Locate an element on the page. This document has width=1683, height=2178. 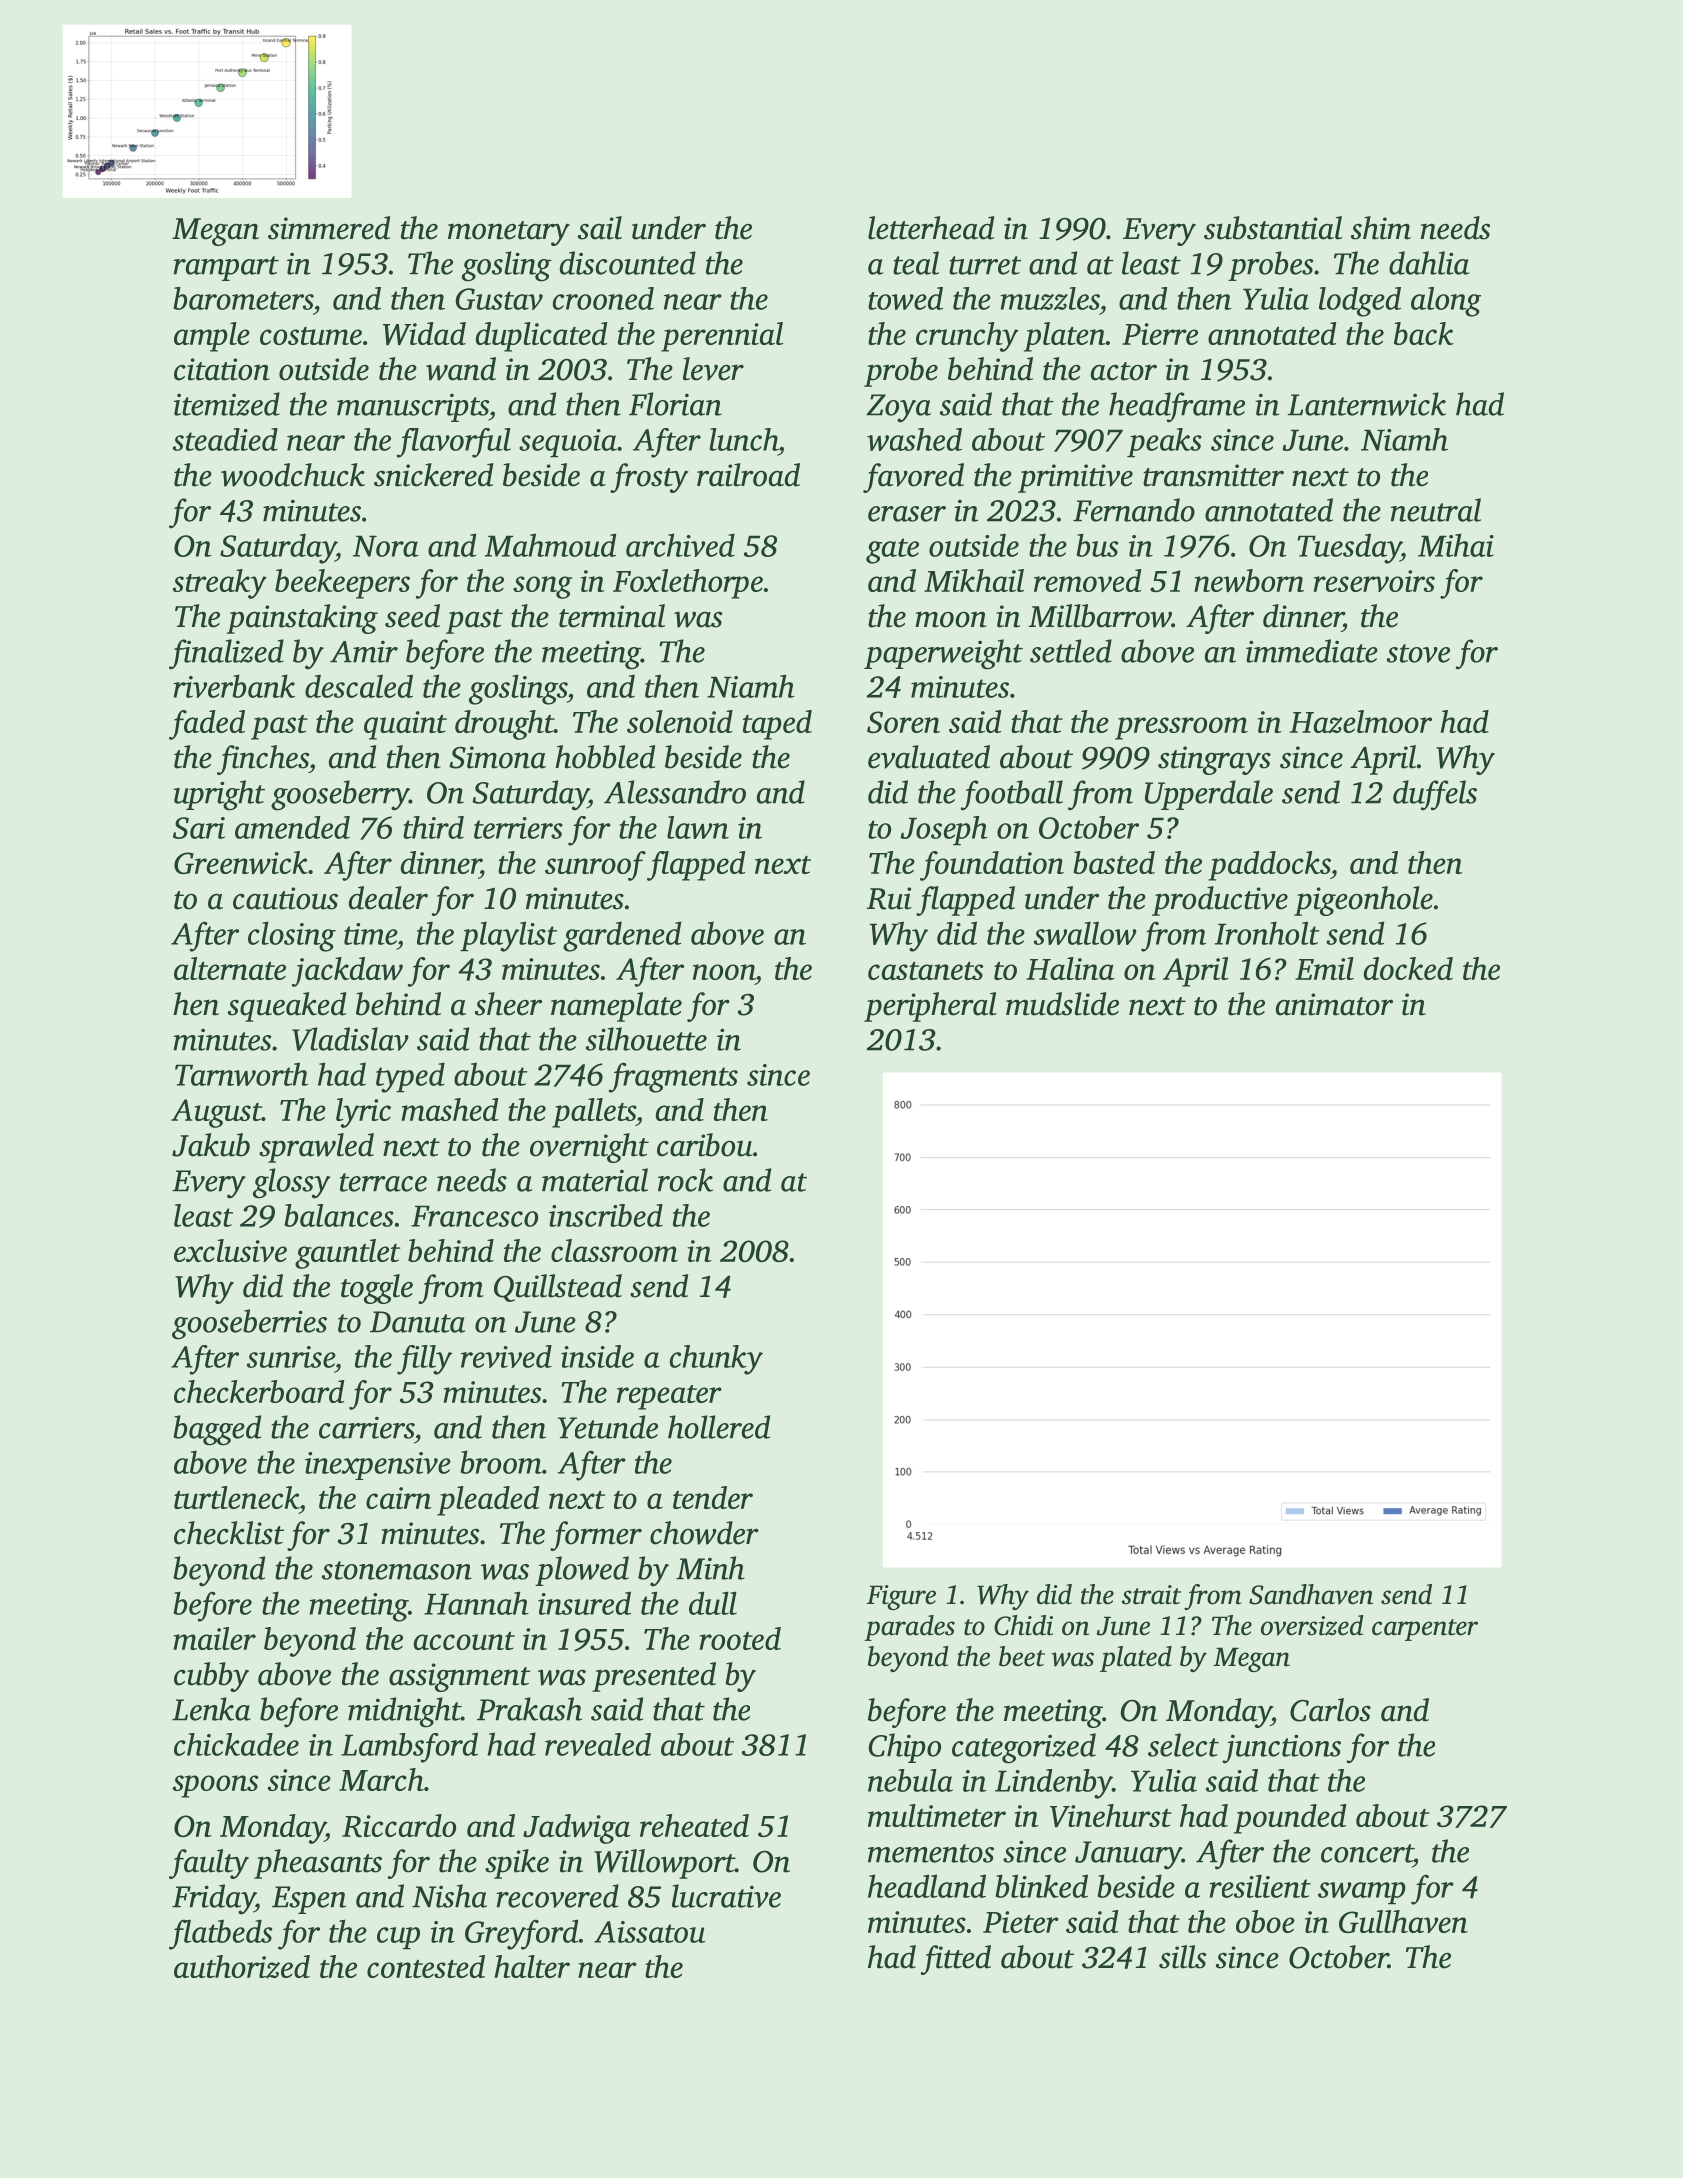
Rui is located at coordinates (889, 898).
